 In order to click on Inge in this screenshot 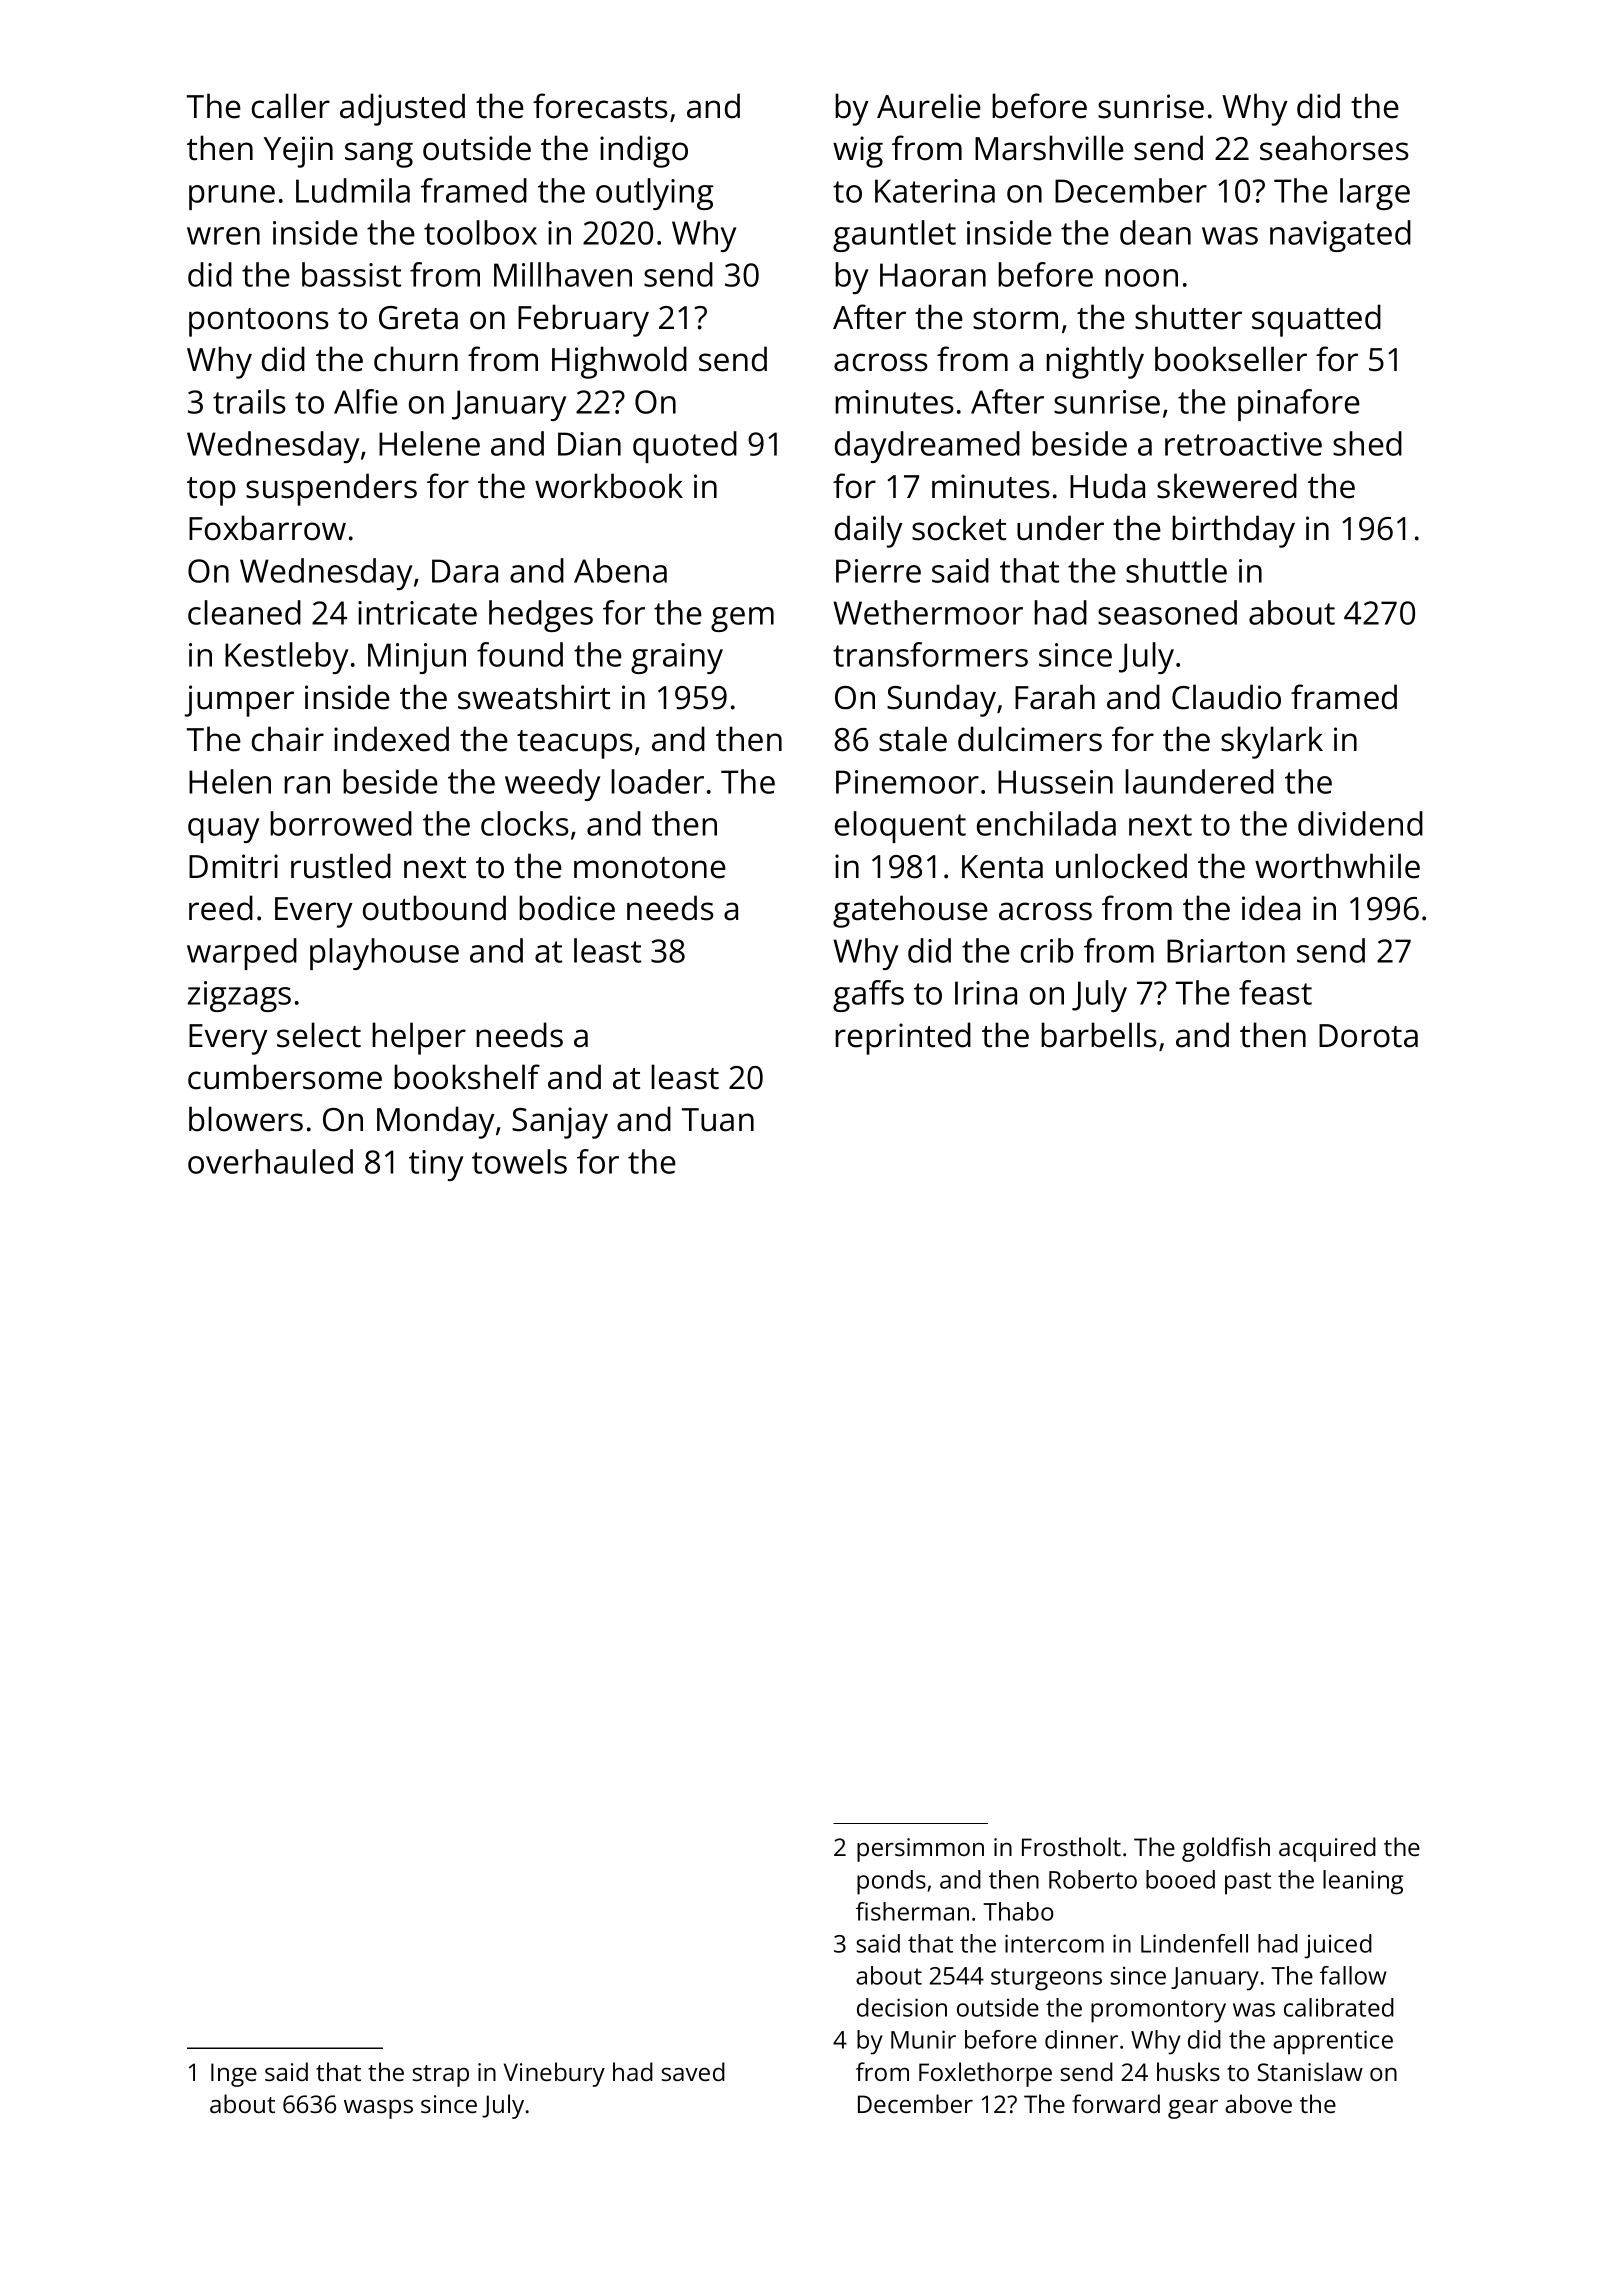, I will do `click(234, 2075)`.
